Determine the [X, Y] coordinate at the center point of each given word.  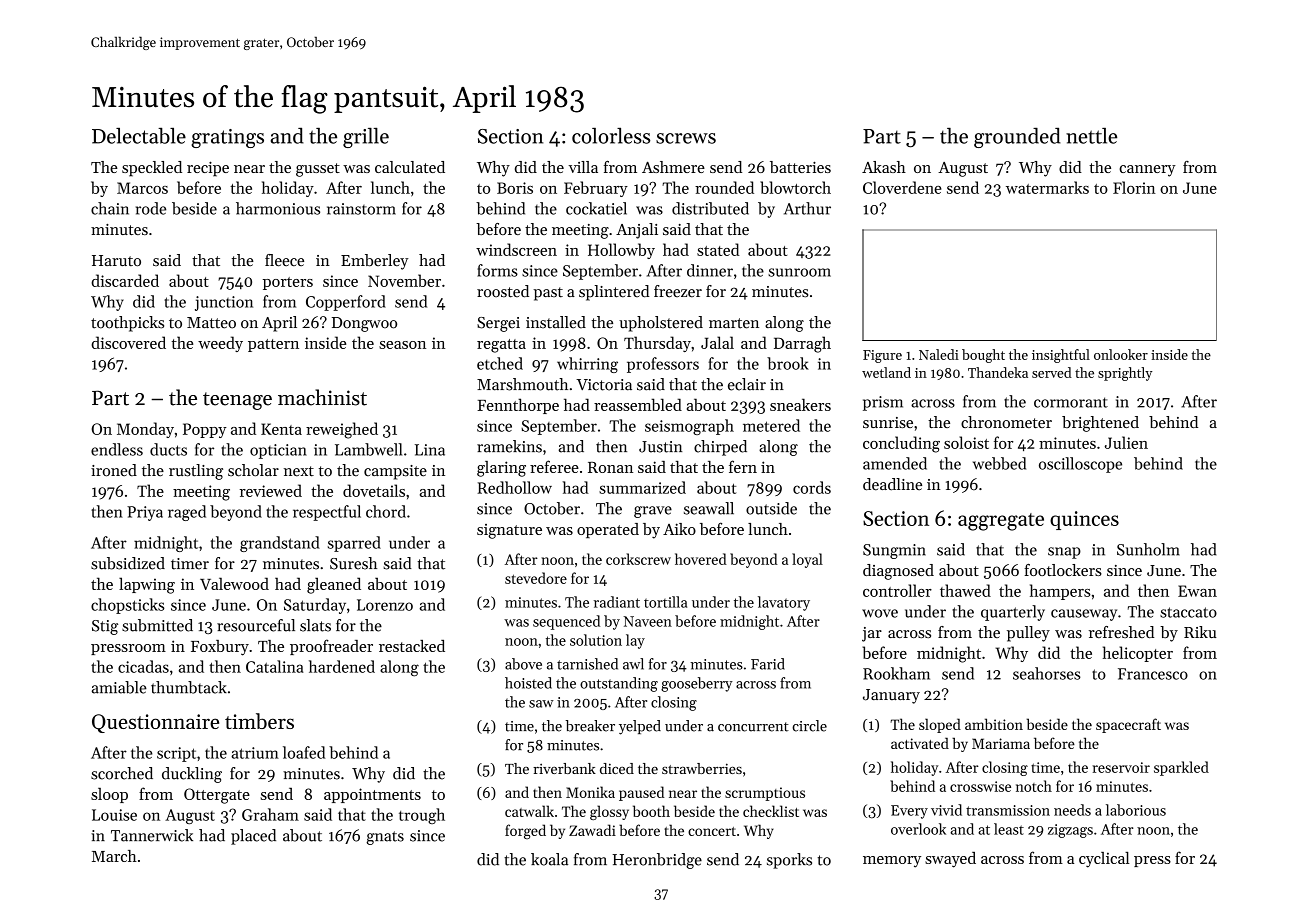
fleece [284, 260]
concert [712, 831]
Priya [145, 513]
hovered [701, 559]
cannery [1147, 171]
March [114, 856]
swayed [950, 860]
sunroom [799, 272]
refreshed [1121, 632]
